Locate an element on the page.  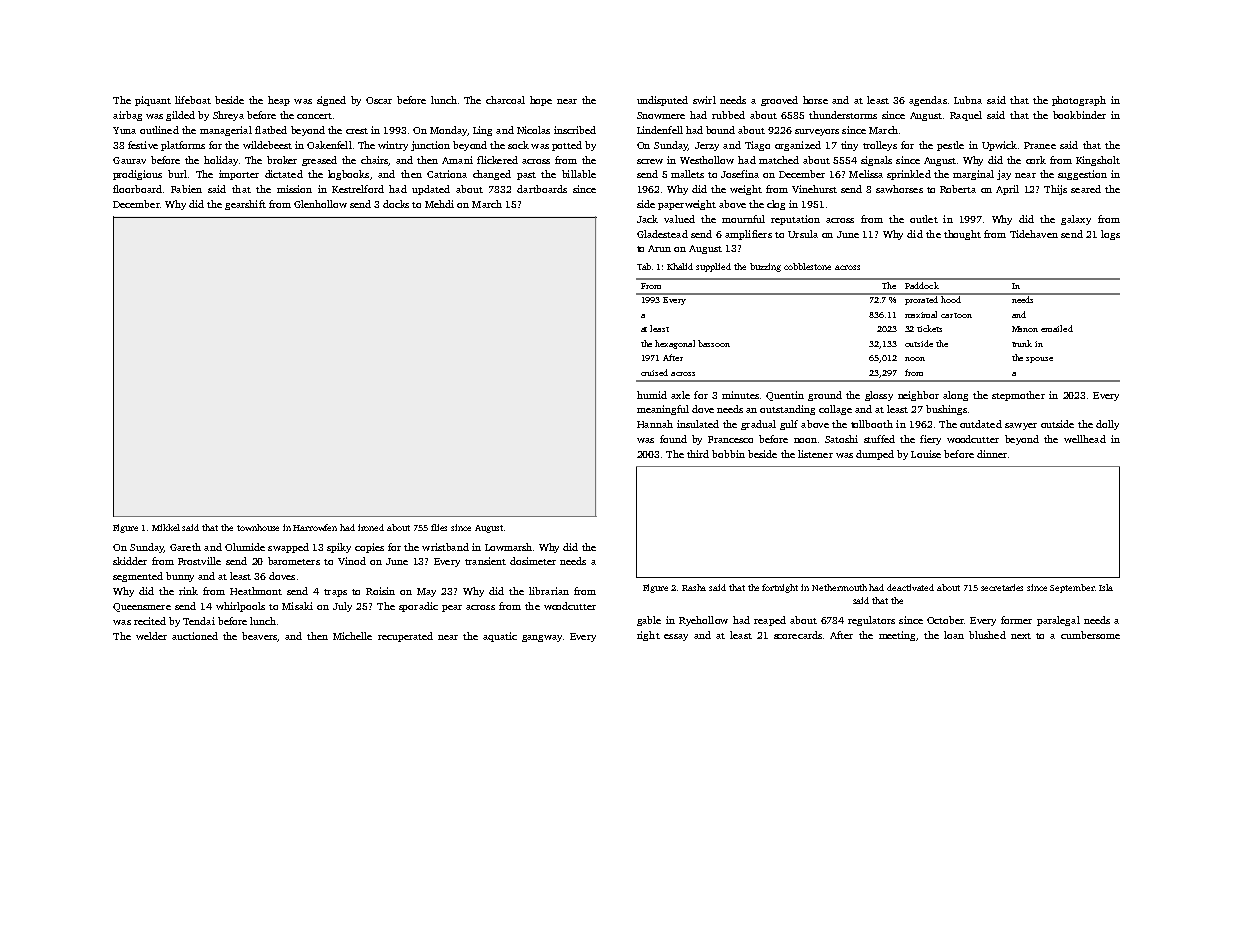
piquant is located at coordinates (153, 101).
